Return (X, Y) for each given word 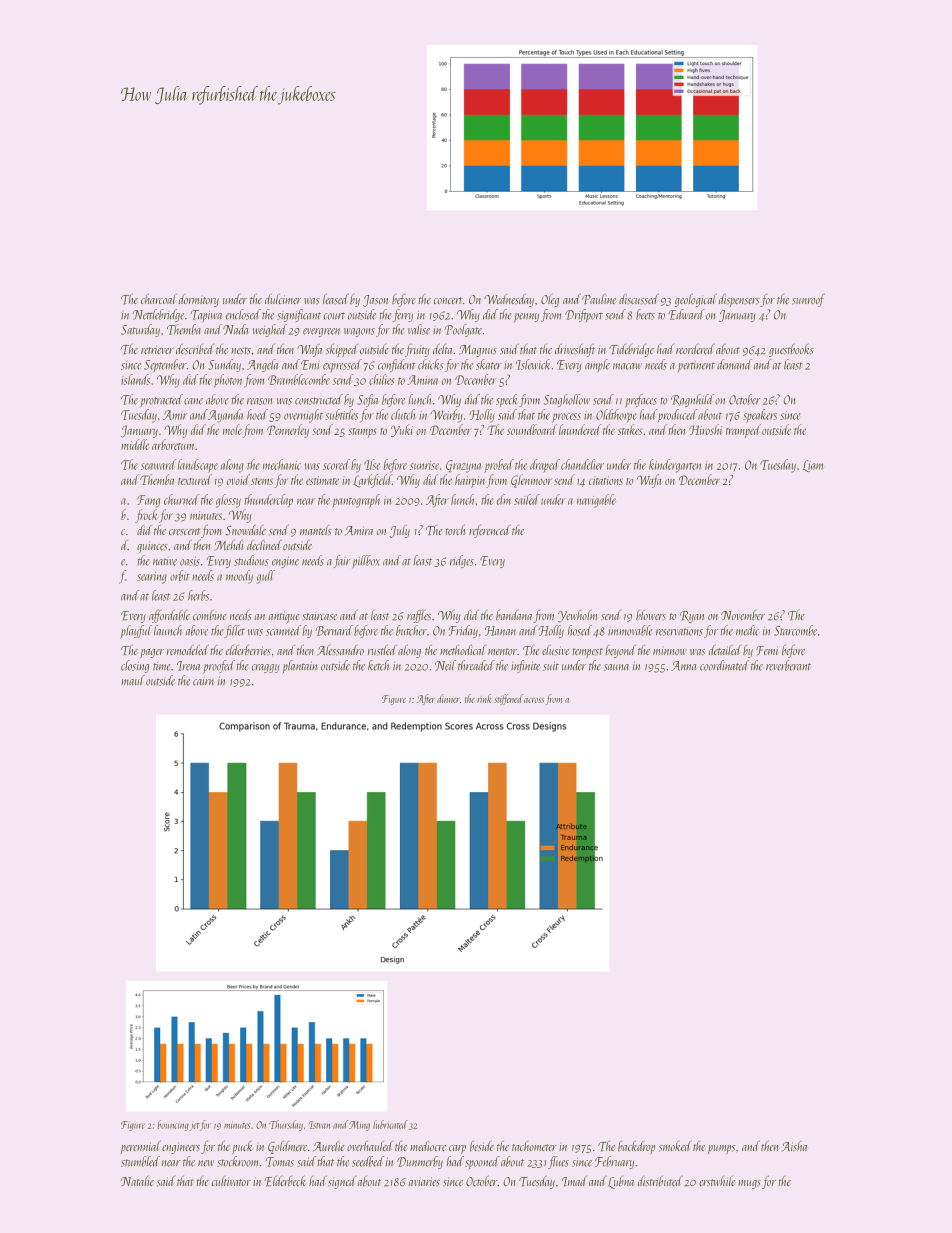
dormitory (199, 300)
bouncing (173, 1125)
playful (136, 632)
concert (448, 300)
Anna (683, 666)
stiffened (508, 699)
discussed (639, 299)
